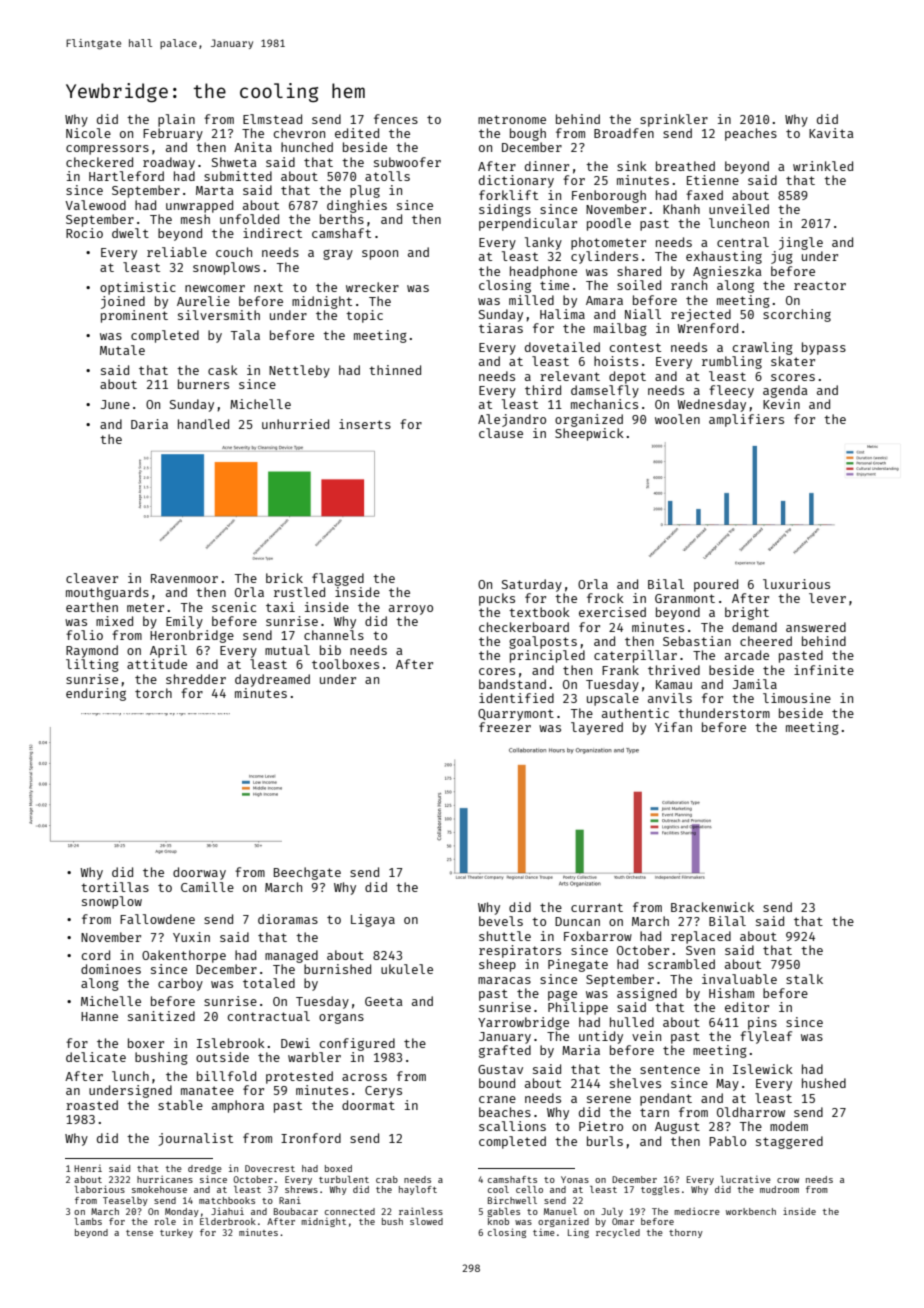 This screenshot has height=1308, width=924. Describe the element at coordinates (107, 150) in the screenshot. I see `compressors` at that location.
